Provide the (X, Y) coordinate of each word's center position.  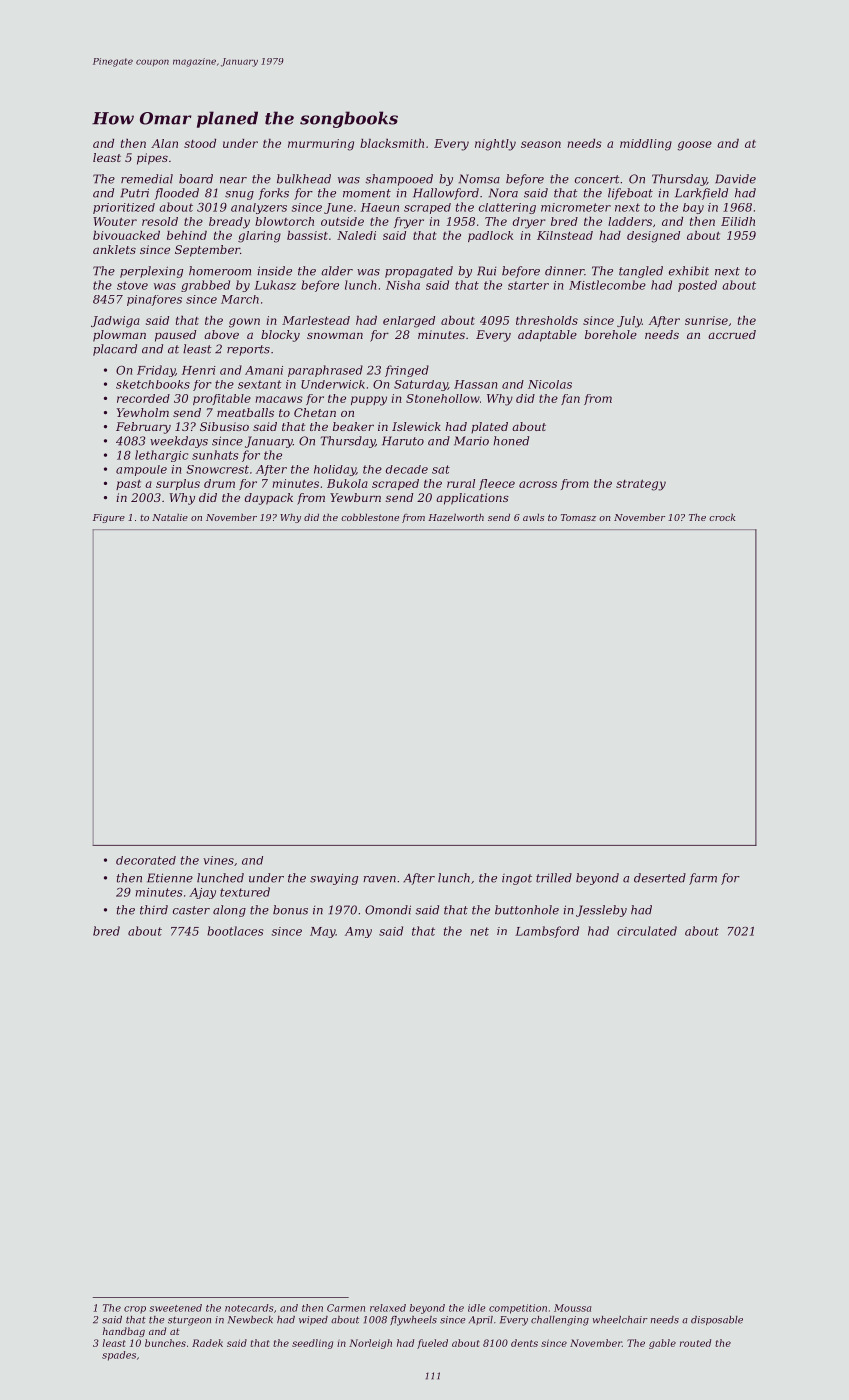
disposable (717, 1320)
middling (646, 145)
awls (533, 517)
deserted (660, 878)
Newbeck (250, 1320)
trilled (554, 878)
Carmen (346, 1308)
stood (200, 143)
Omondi (388, 910)
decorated (146, 860)
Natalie (170, 517)
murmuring (321, 145)
